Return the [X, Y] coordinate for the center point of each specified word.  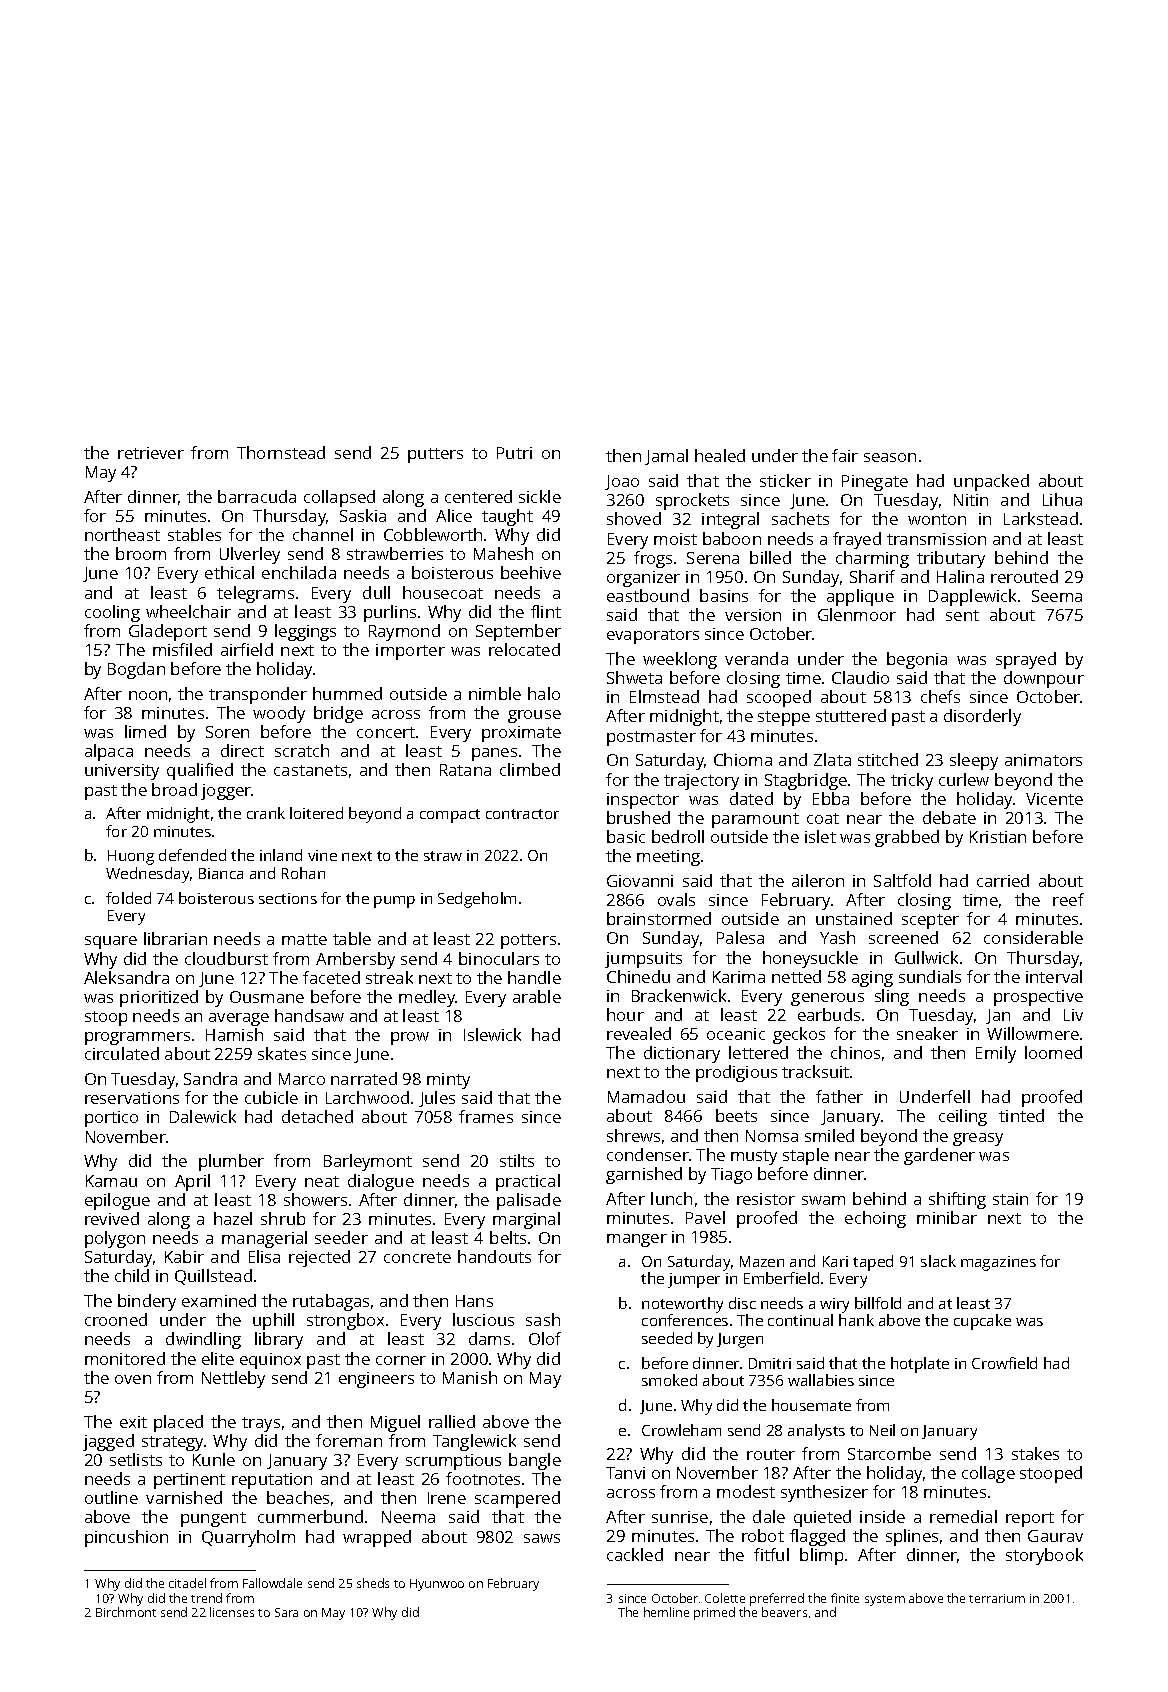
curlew [964, 779]
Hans [474, 1301]
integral [730, 520]
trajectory [701, 782]
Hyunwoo [437, 1585]
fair [845, 455]
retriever [151, 453]
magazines [998, 1263]
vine [322, 855]
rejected [319, 1258]
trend [206, 1598]
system [885, 1600]
